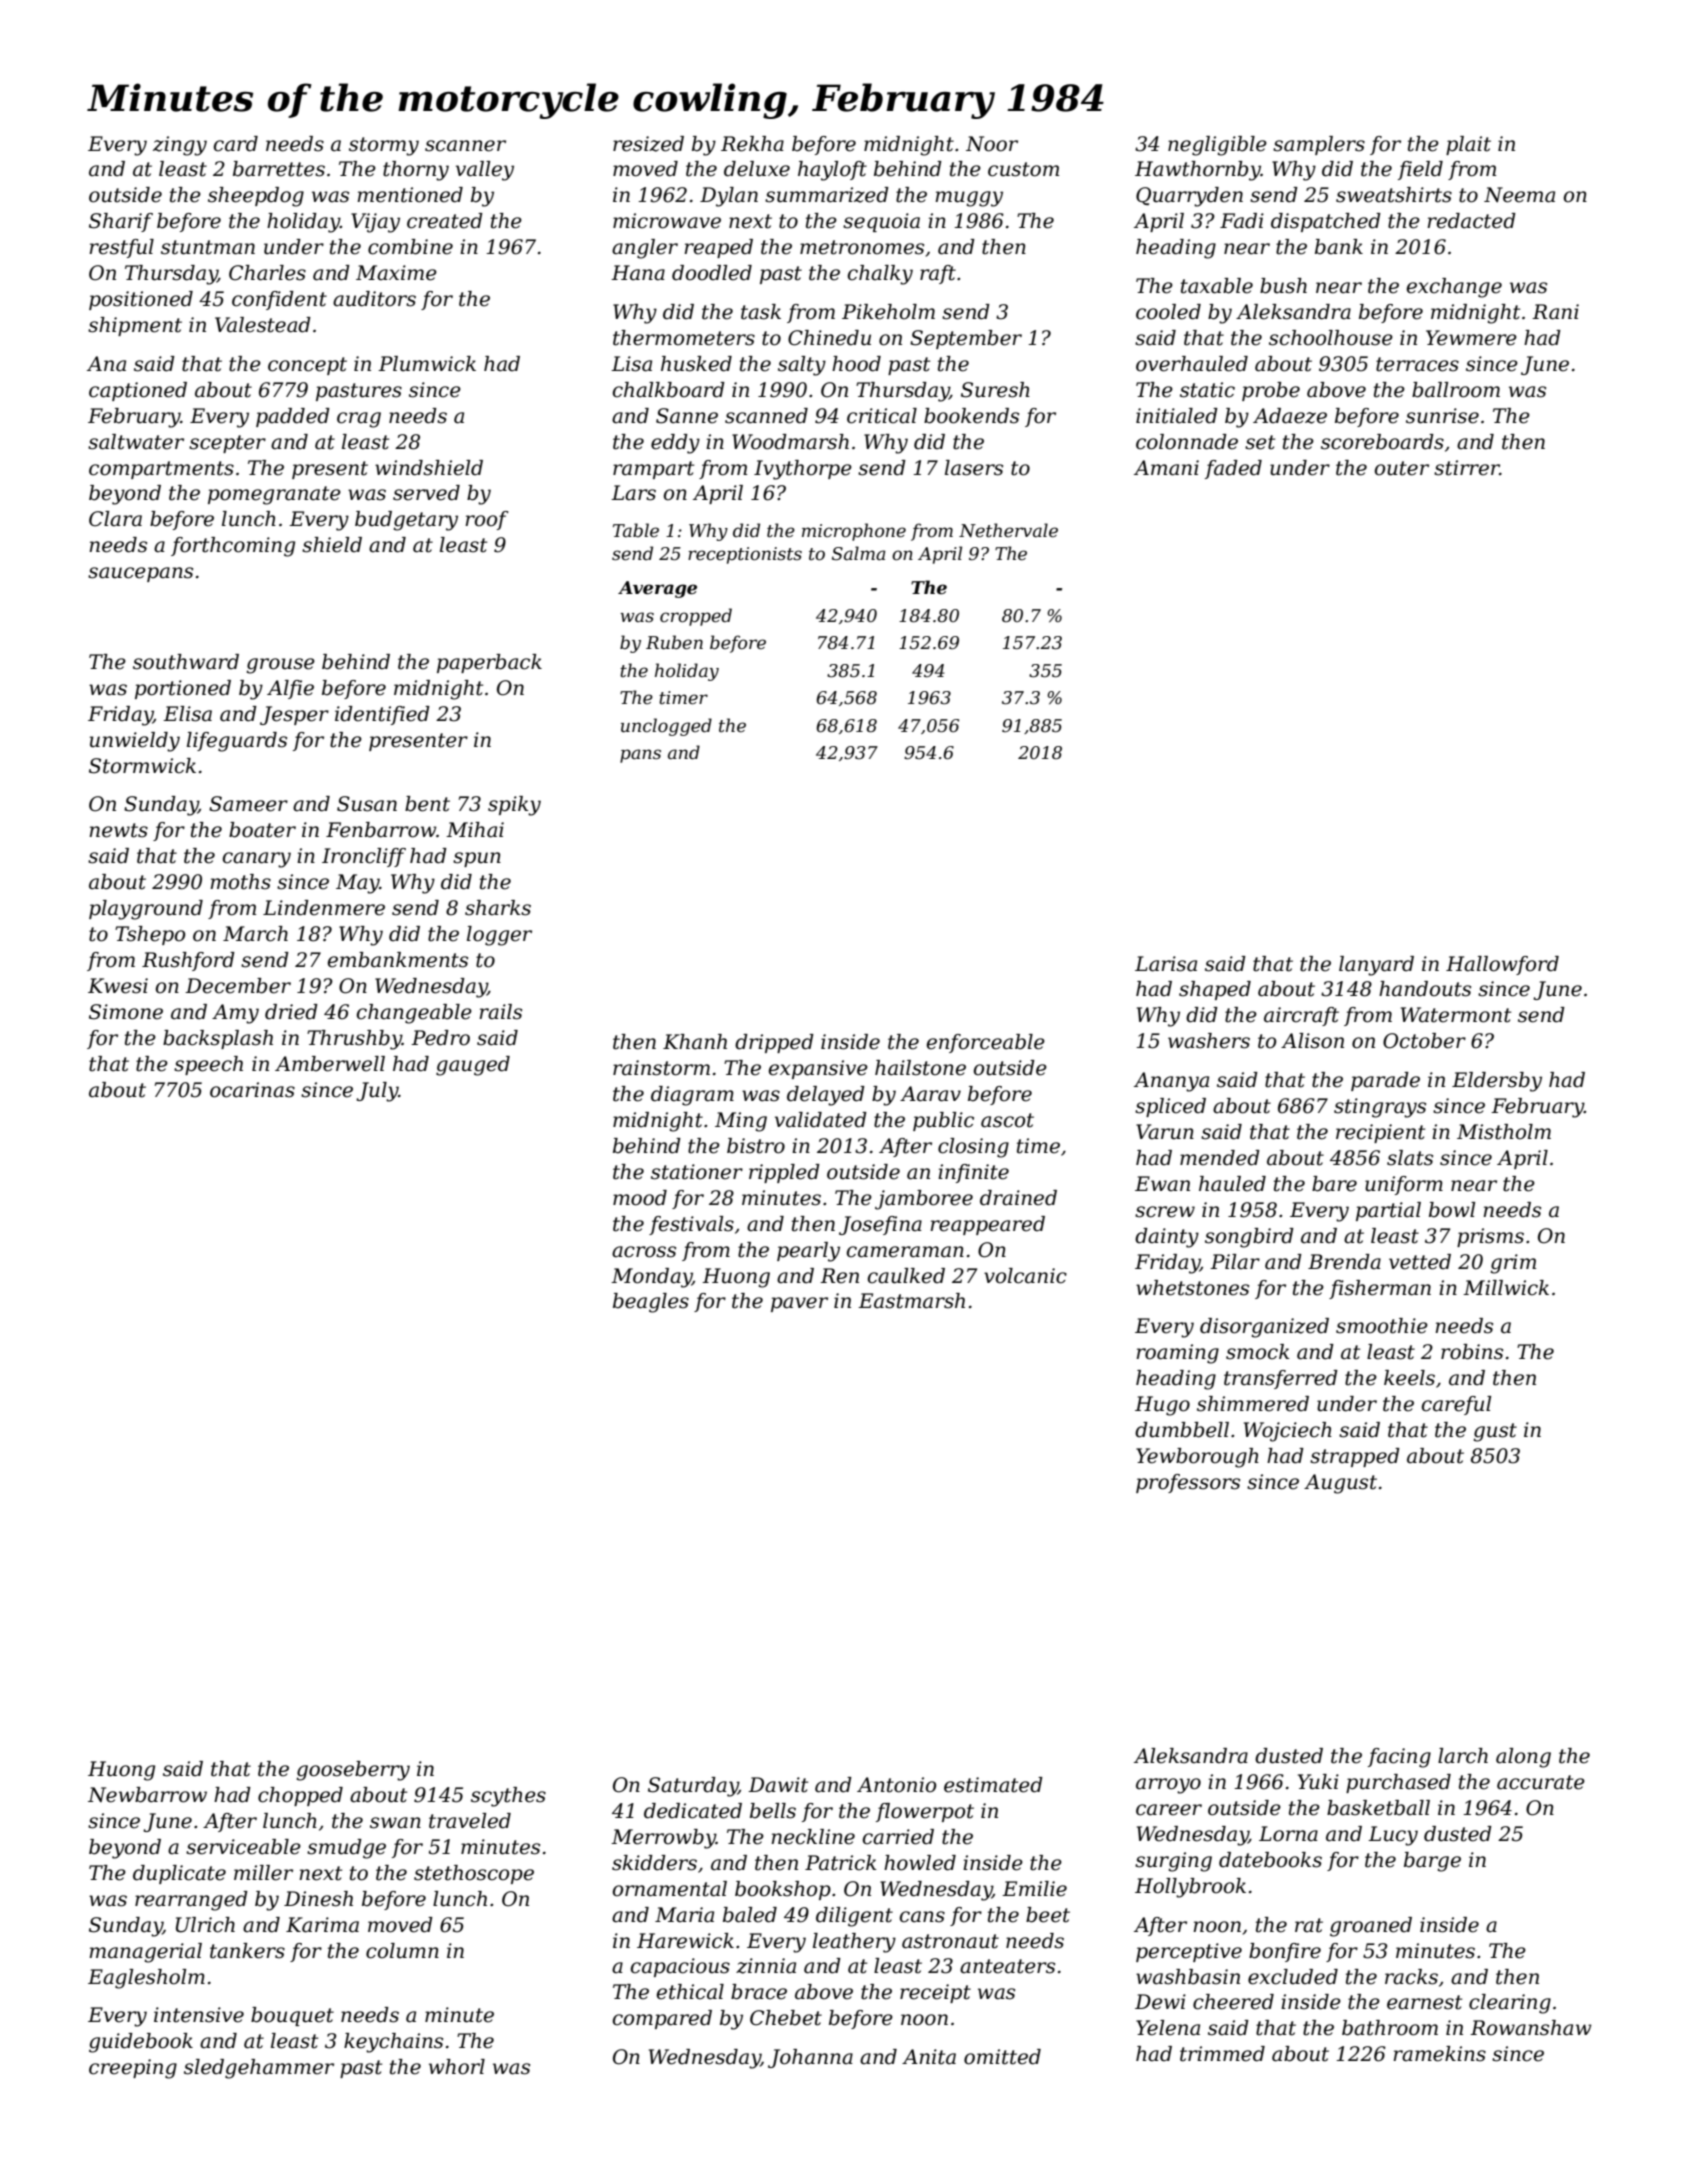 This document has width=1683, height=2178. I want to click on outer, so click(1402, 468).
